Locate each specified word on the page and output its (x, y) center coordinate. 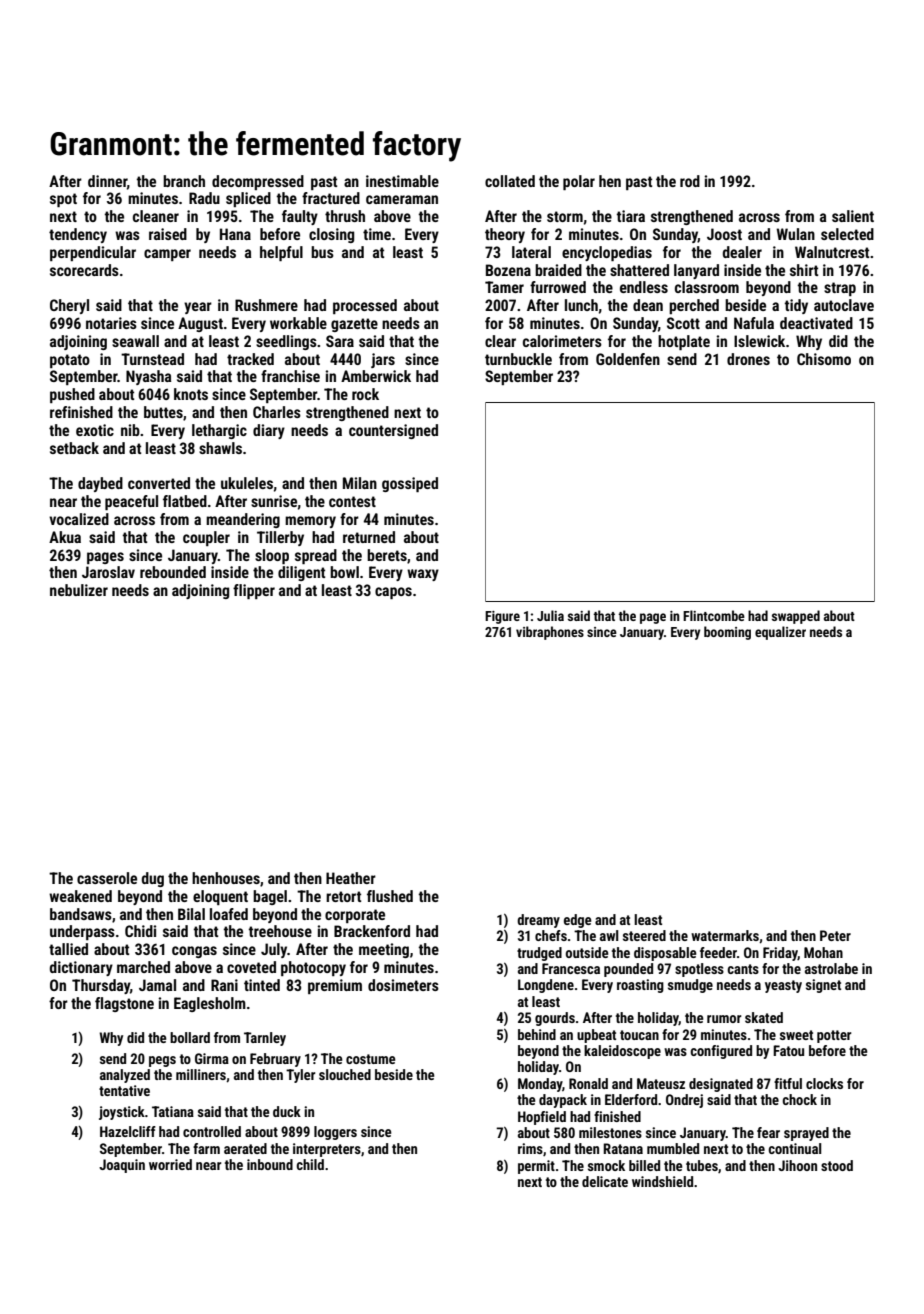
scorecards (84, 270)
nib (130, 430)
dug (153, 879)
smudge (690, 986)
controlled (212, 1131)
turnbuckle (518, 359)
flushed (390, 896)
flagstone (124, 1004)
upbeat (596, 1036)
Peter (835, 935)
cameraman (402, 199)
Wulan (795, 234)
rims (530, 1148)
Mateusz (661, 1083)
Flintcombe (714, 615)
